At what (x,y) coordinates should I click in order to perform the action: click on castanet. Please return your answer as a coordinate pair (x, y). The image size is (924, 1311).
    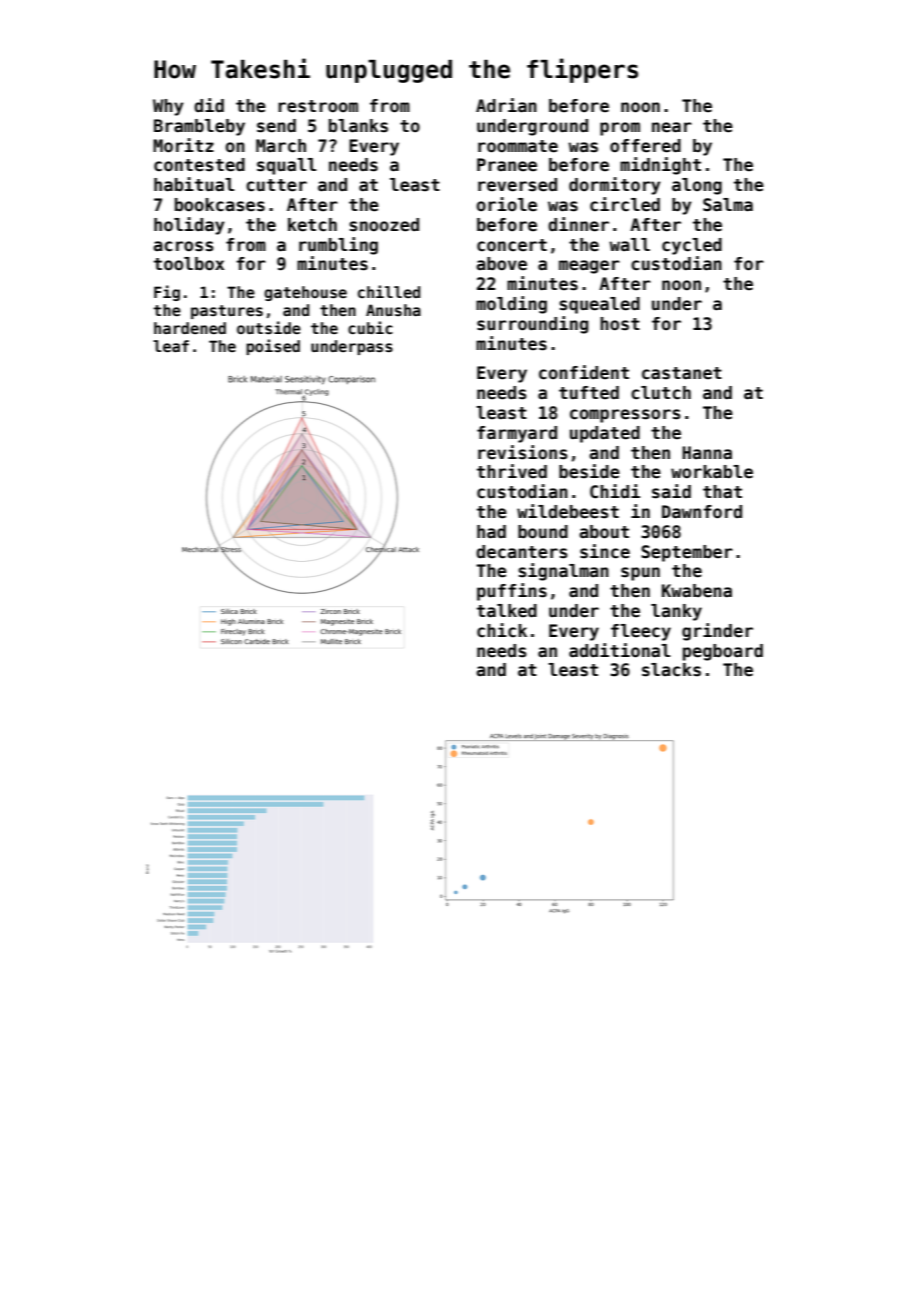
    Looking at the image, I should click on (682, 373).
